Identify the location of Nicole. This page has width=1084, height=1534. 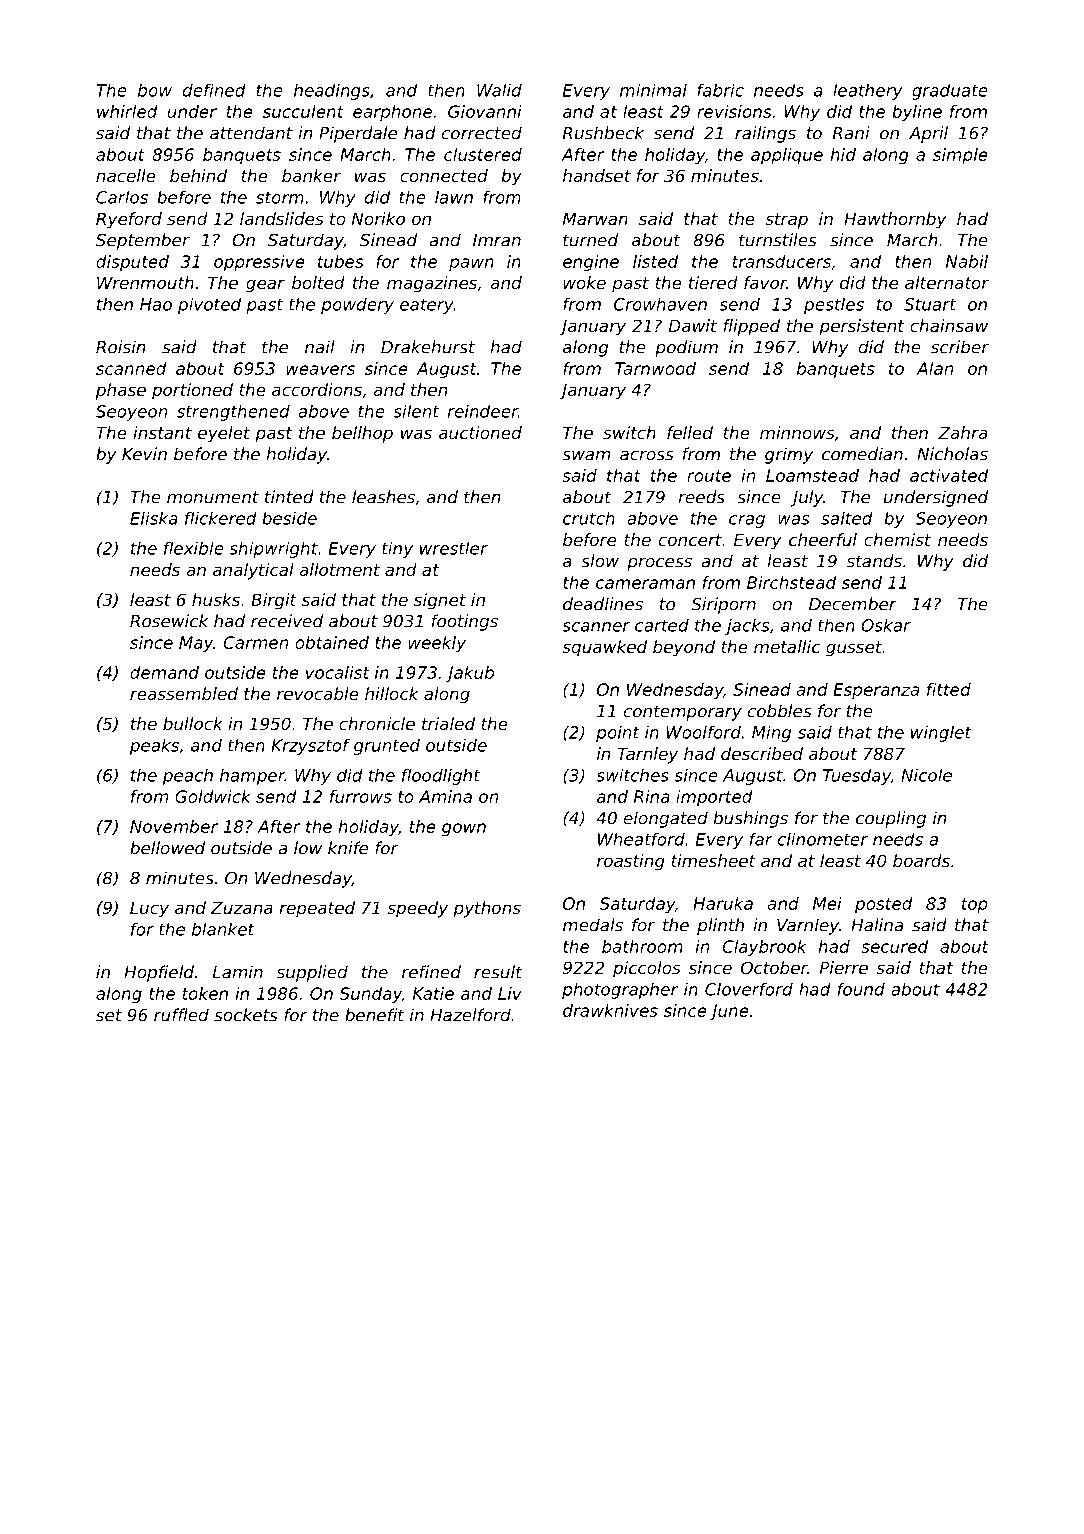
(926, 775).
